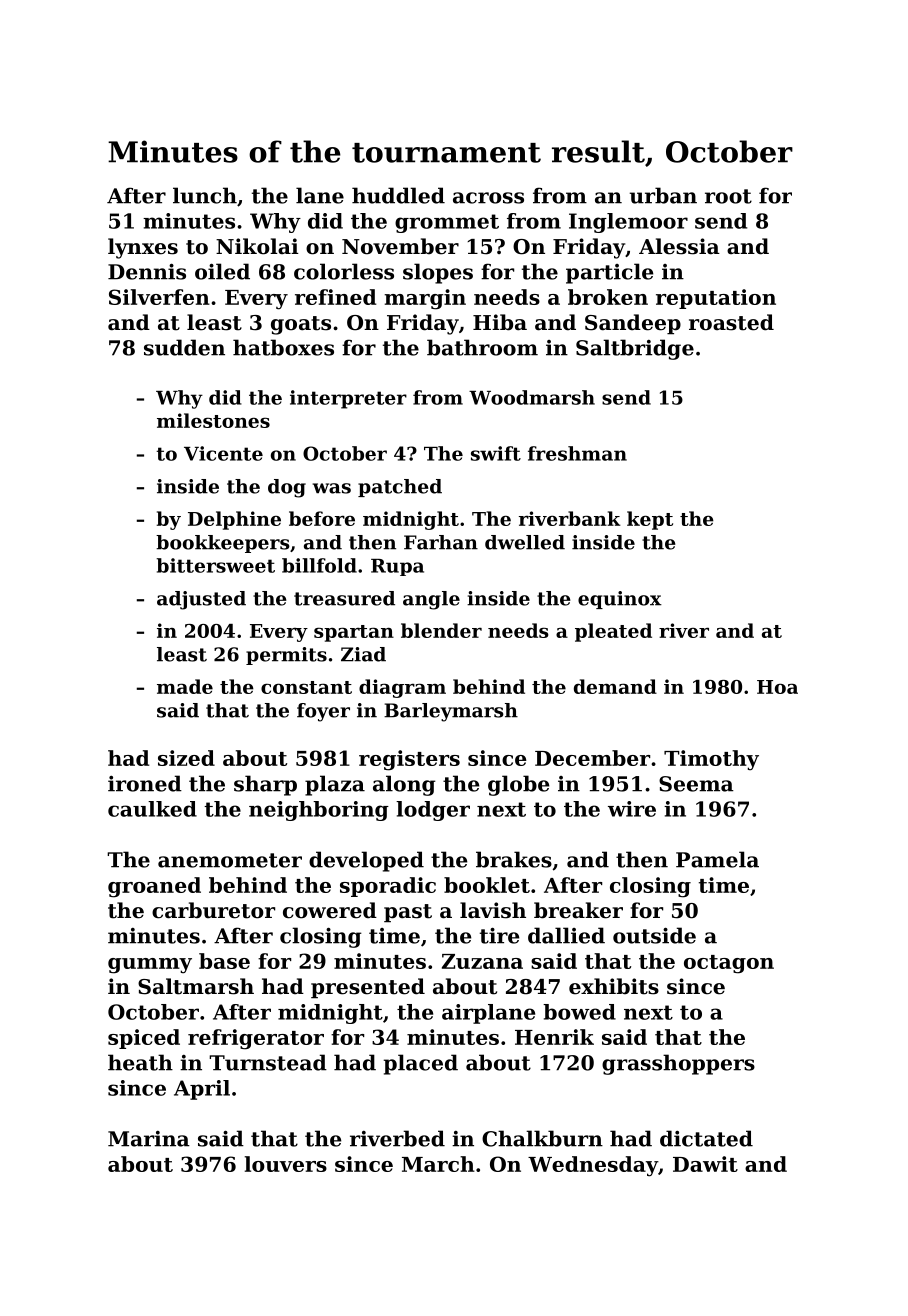 The height and width of the page is (1316, 908). I want to click on root, so click(728, 196).
